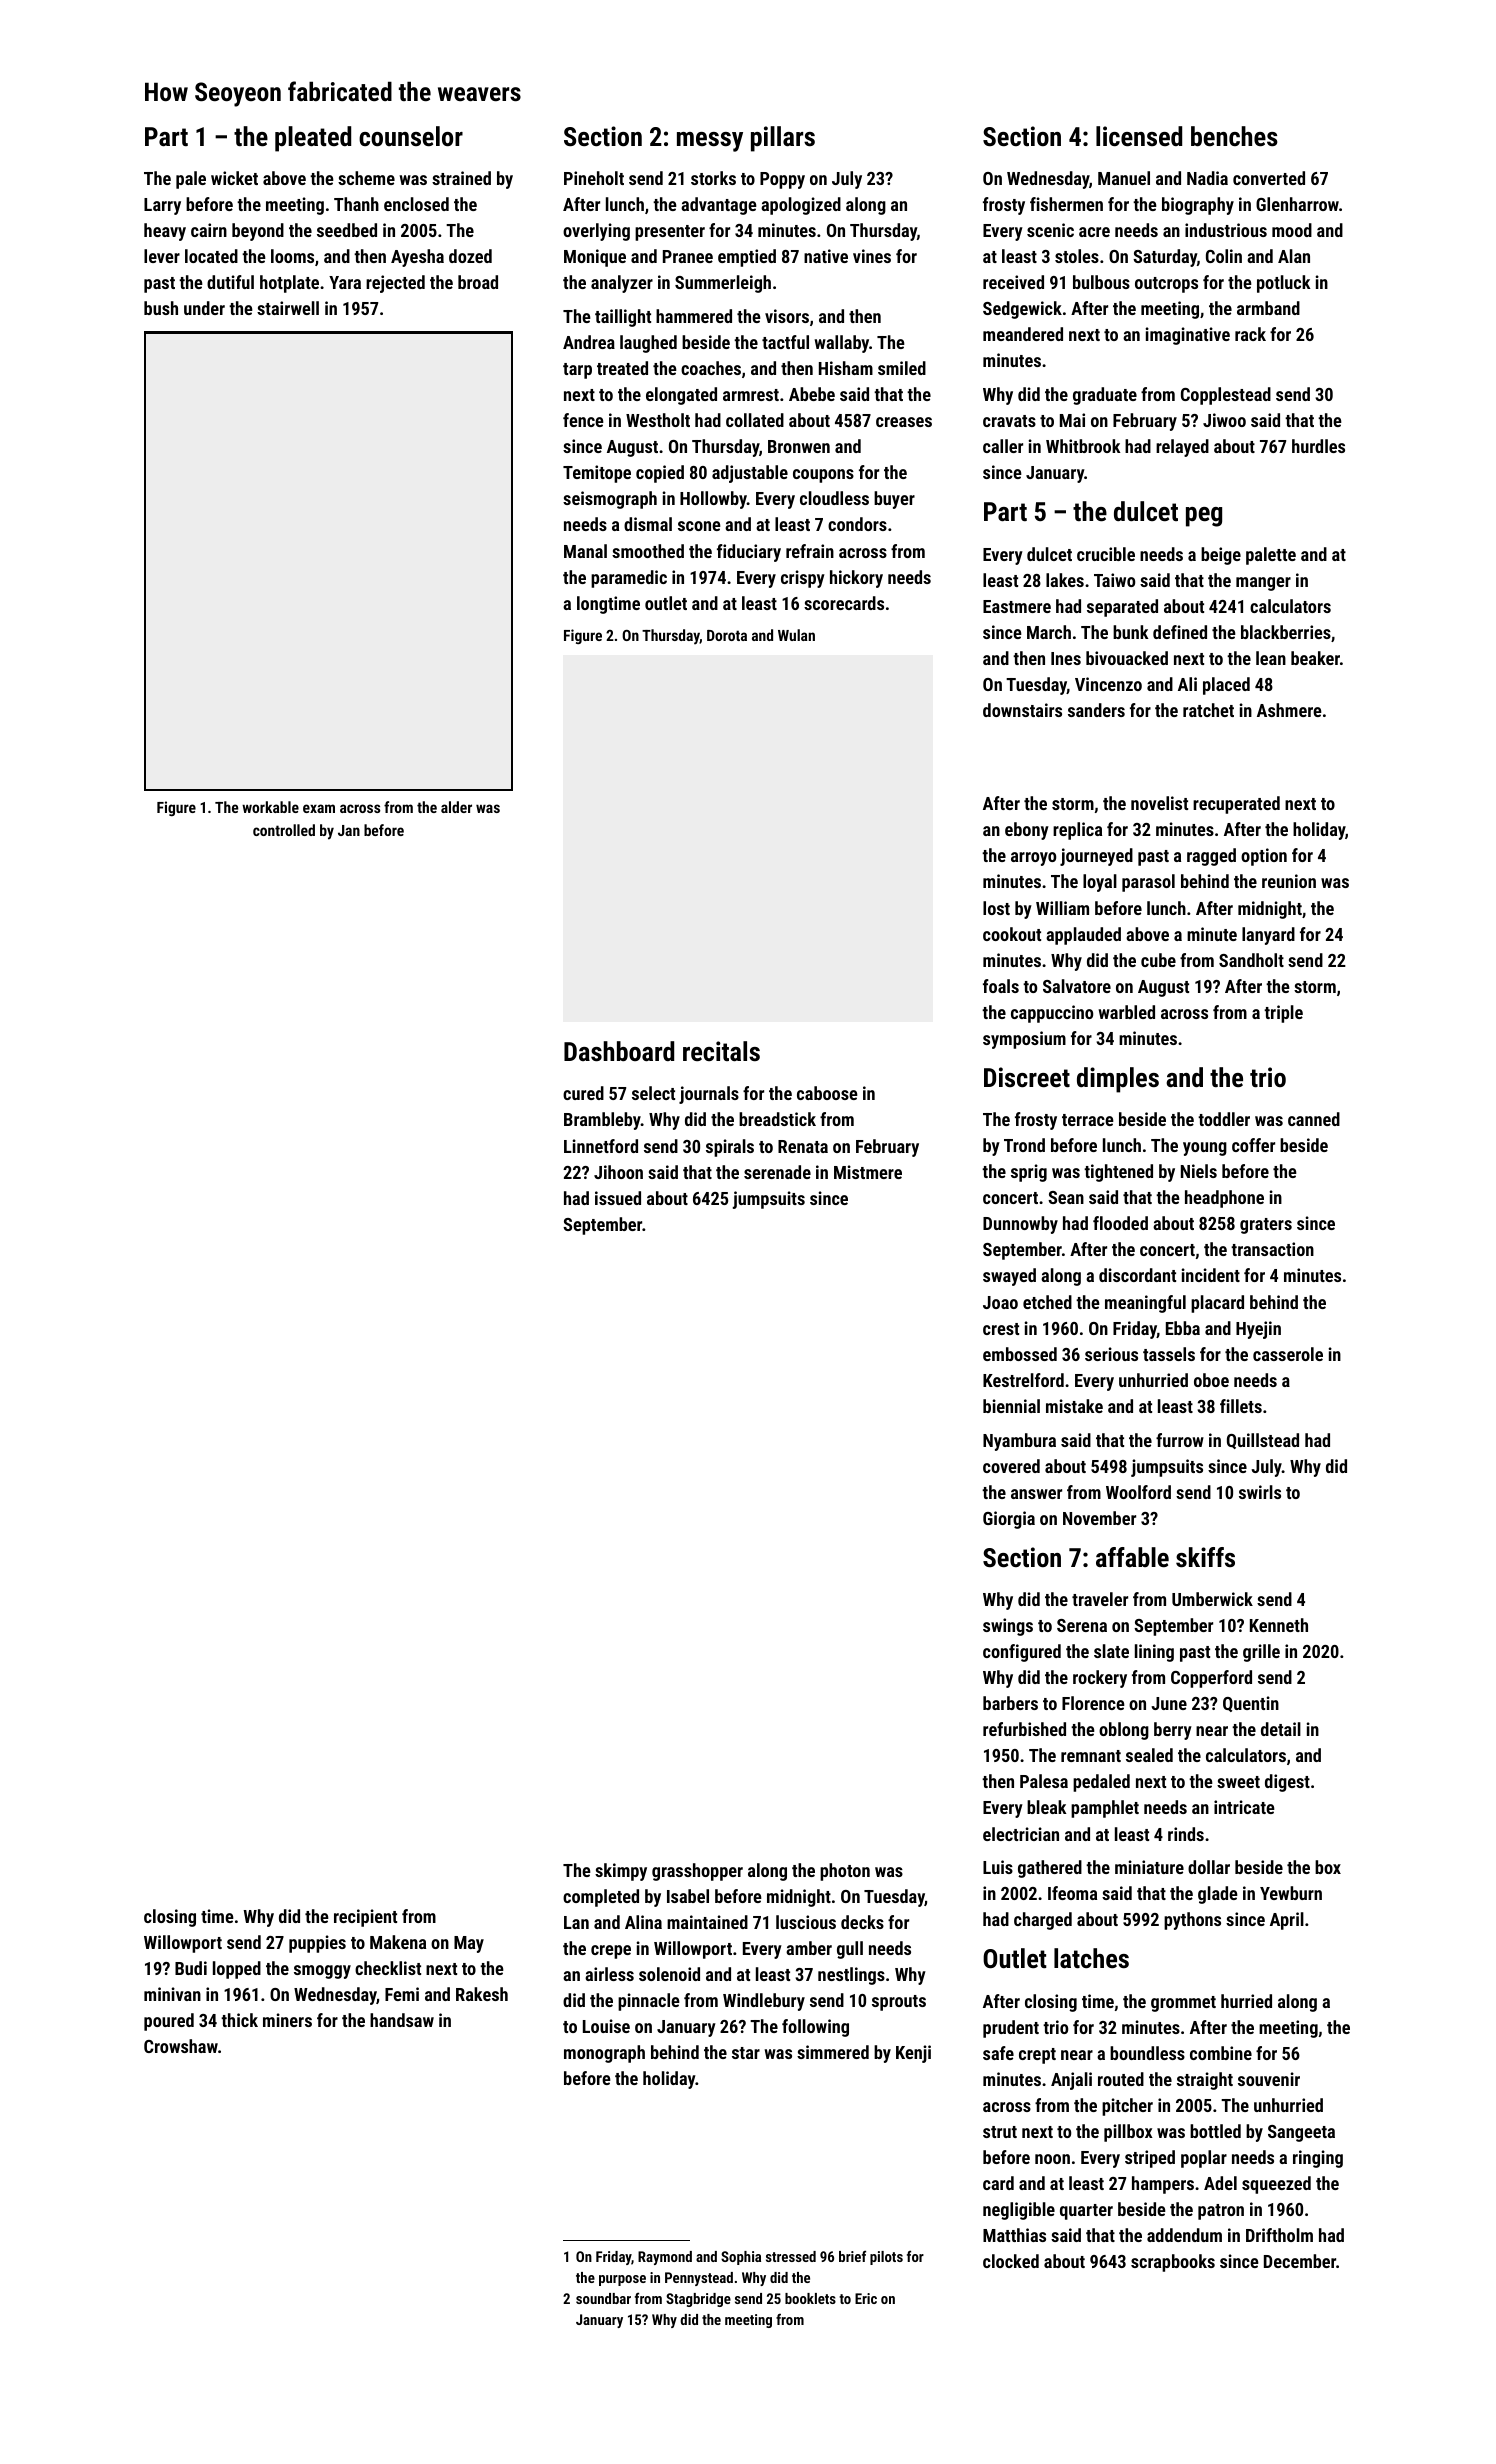 This page has height=2464, width=1496. Describe the element at coordinates (1001, 1329) in the page. I see `crest` at that location.
